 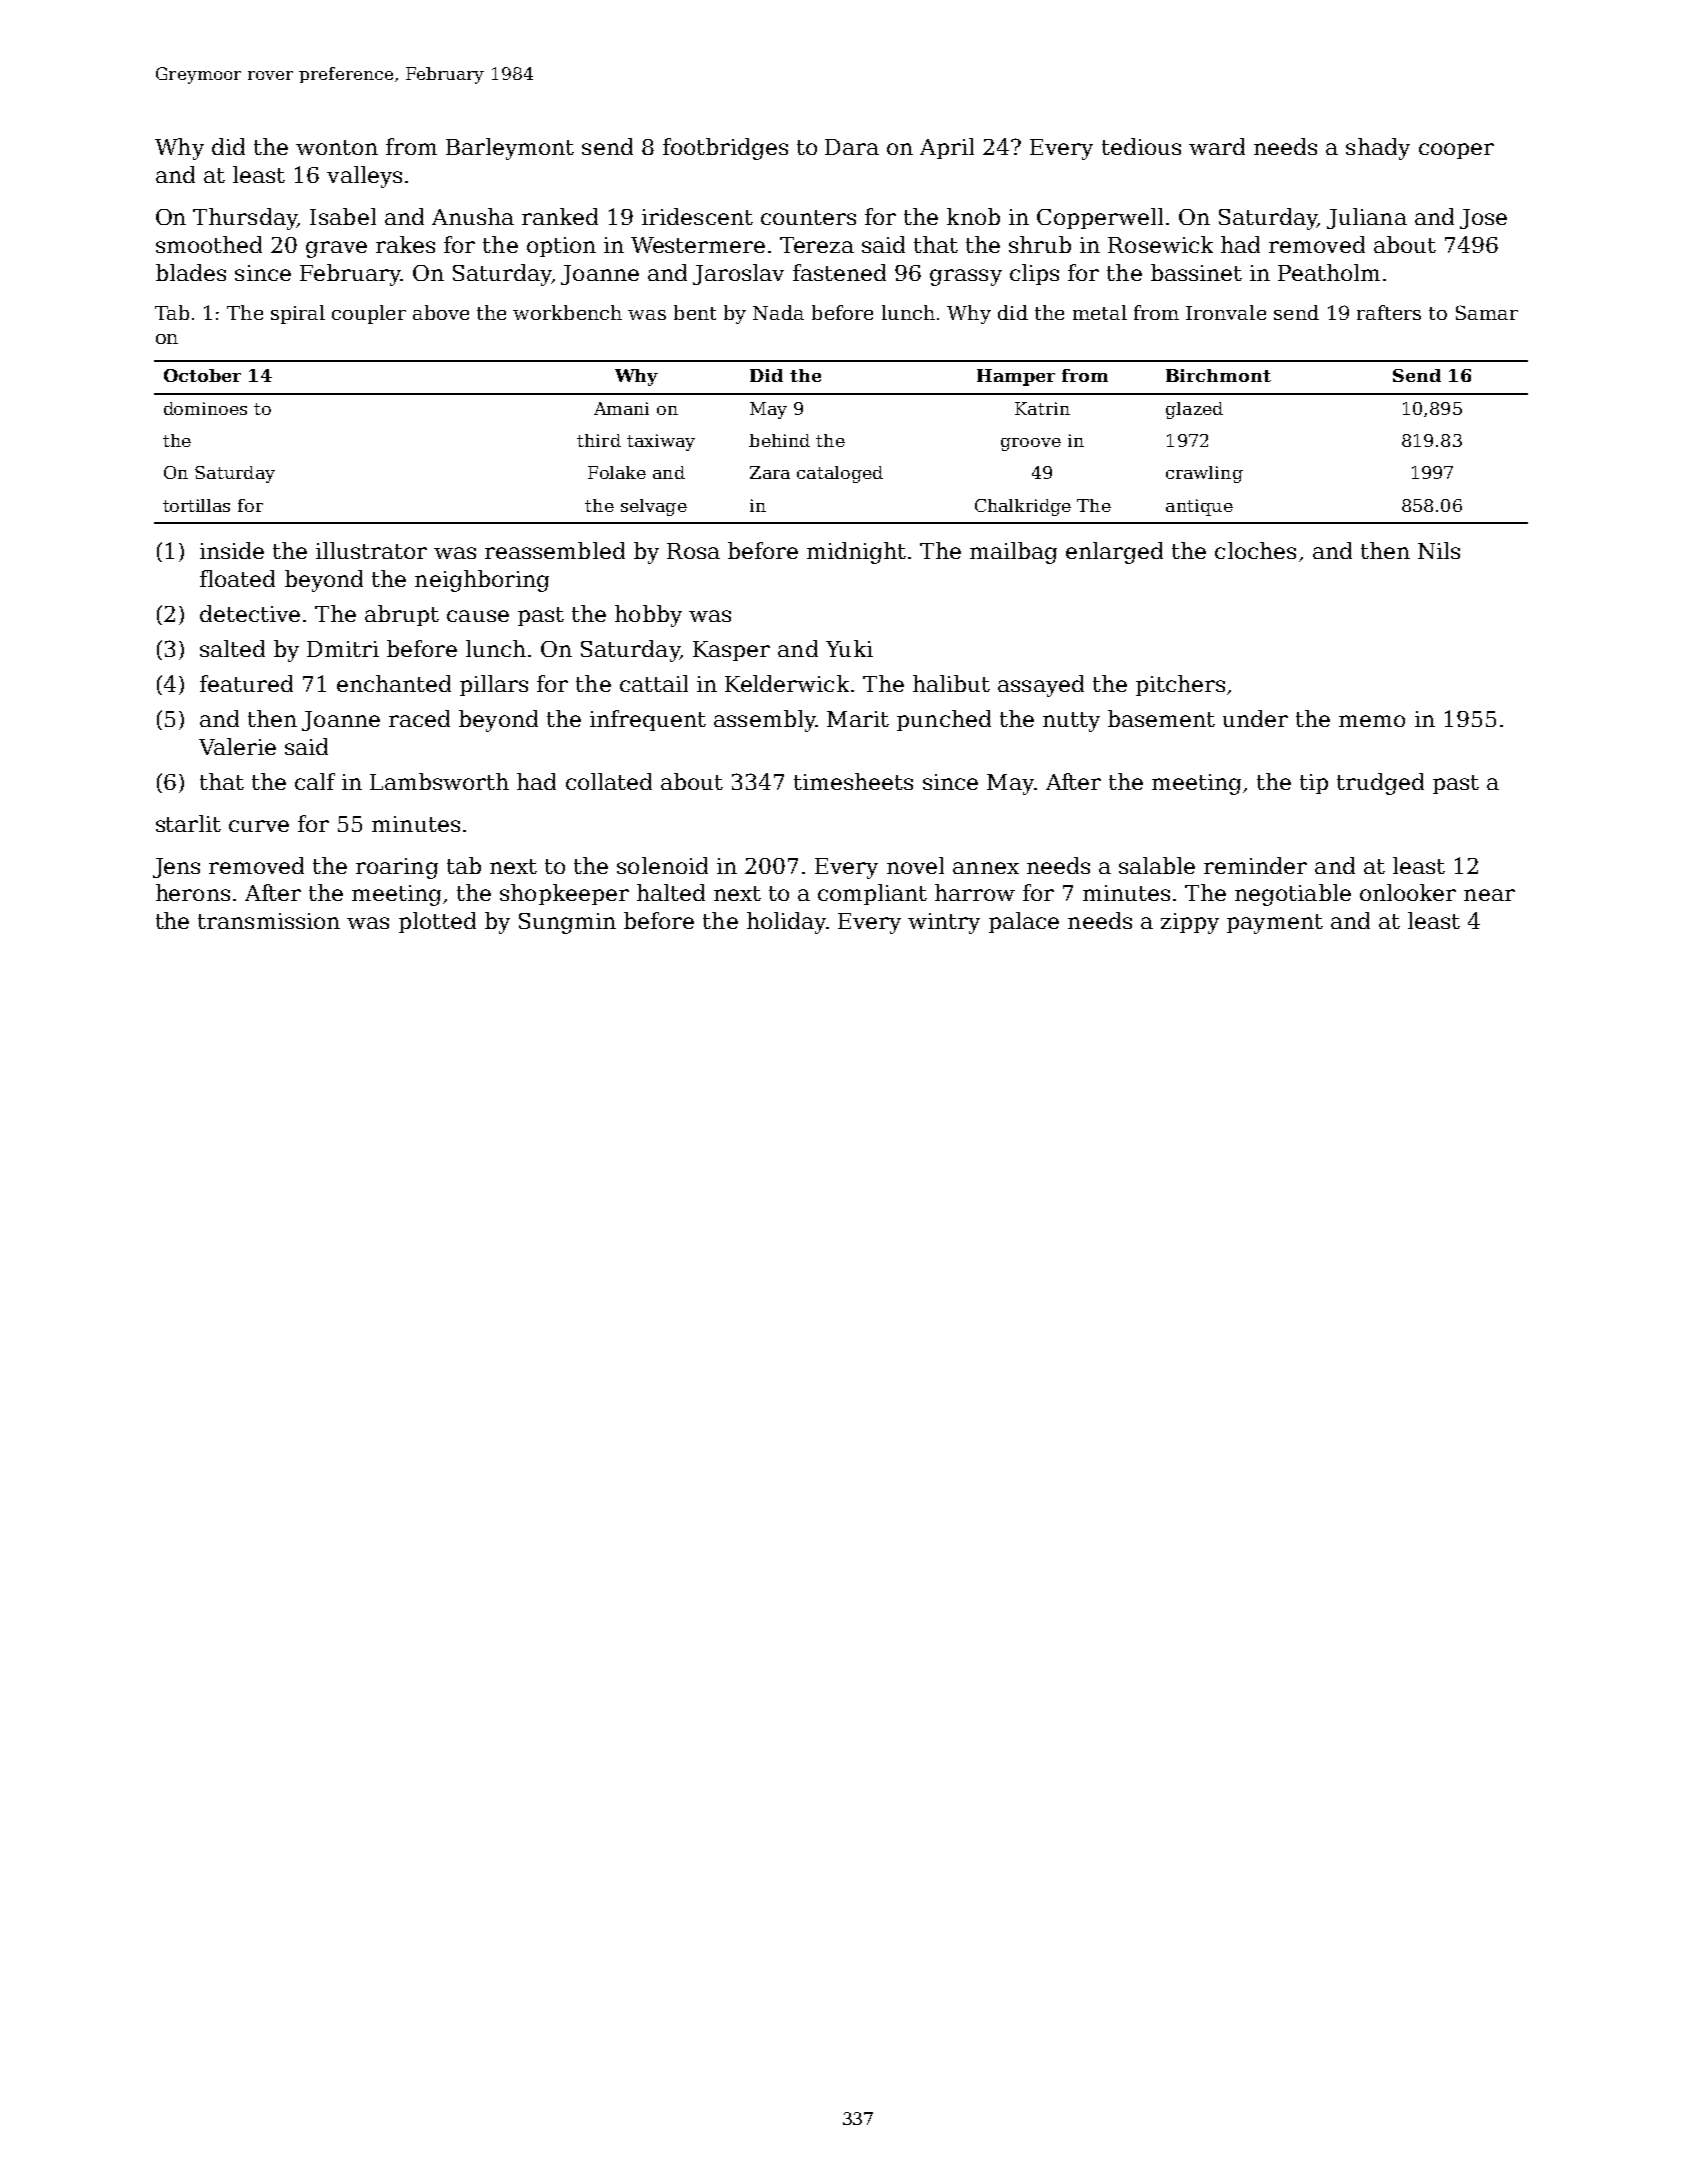 What do you see at coordinates (193, 892) in the image?
I see `herons` at bounding box center [193, 892].
